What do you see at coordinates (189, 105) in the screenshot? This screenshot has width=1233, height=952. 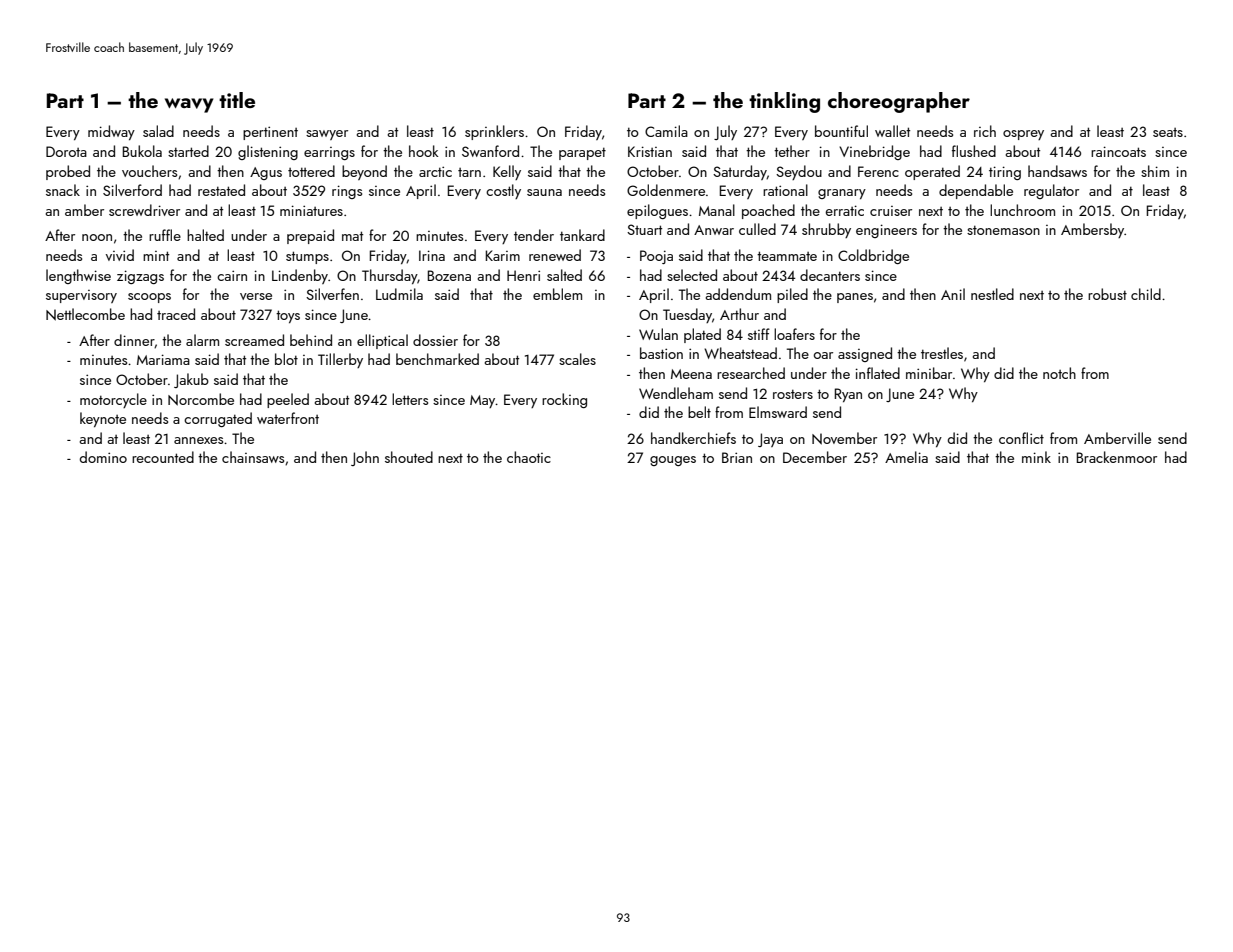 I see `wavy` at bounding box center [189, 105].
